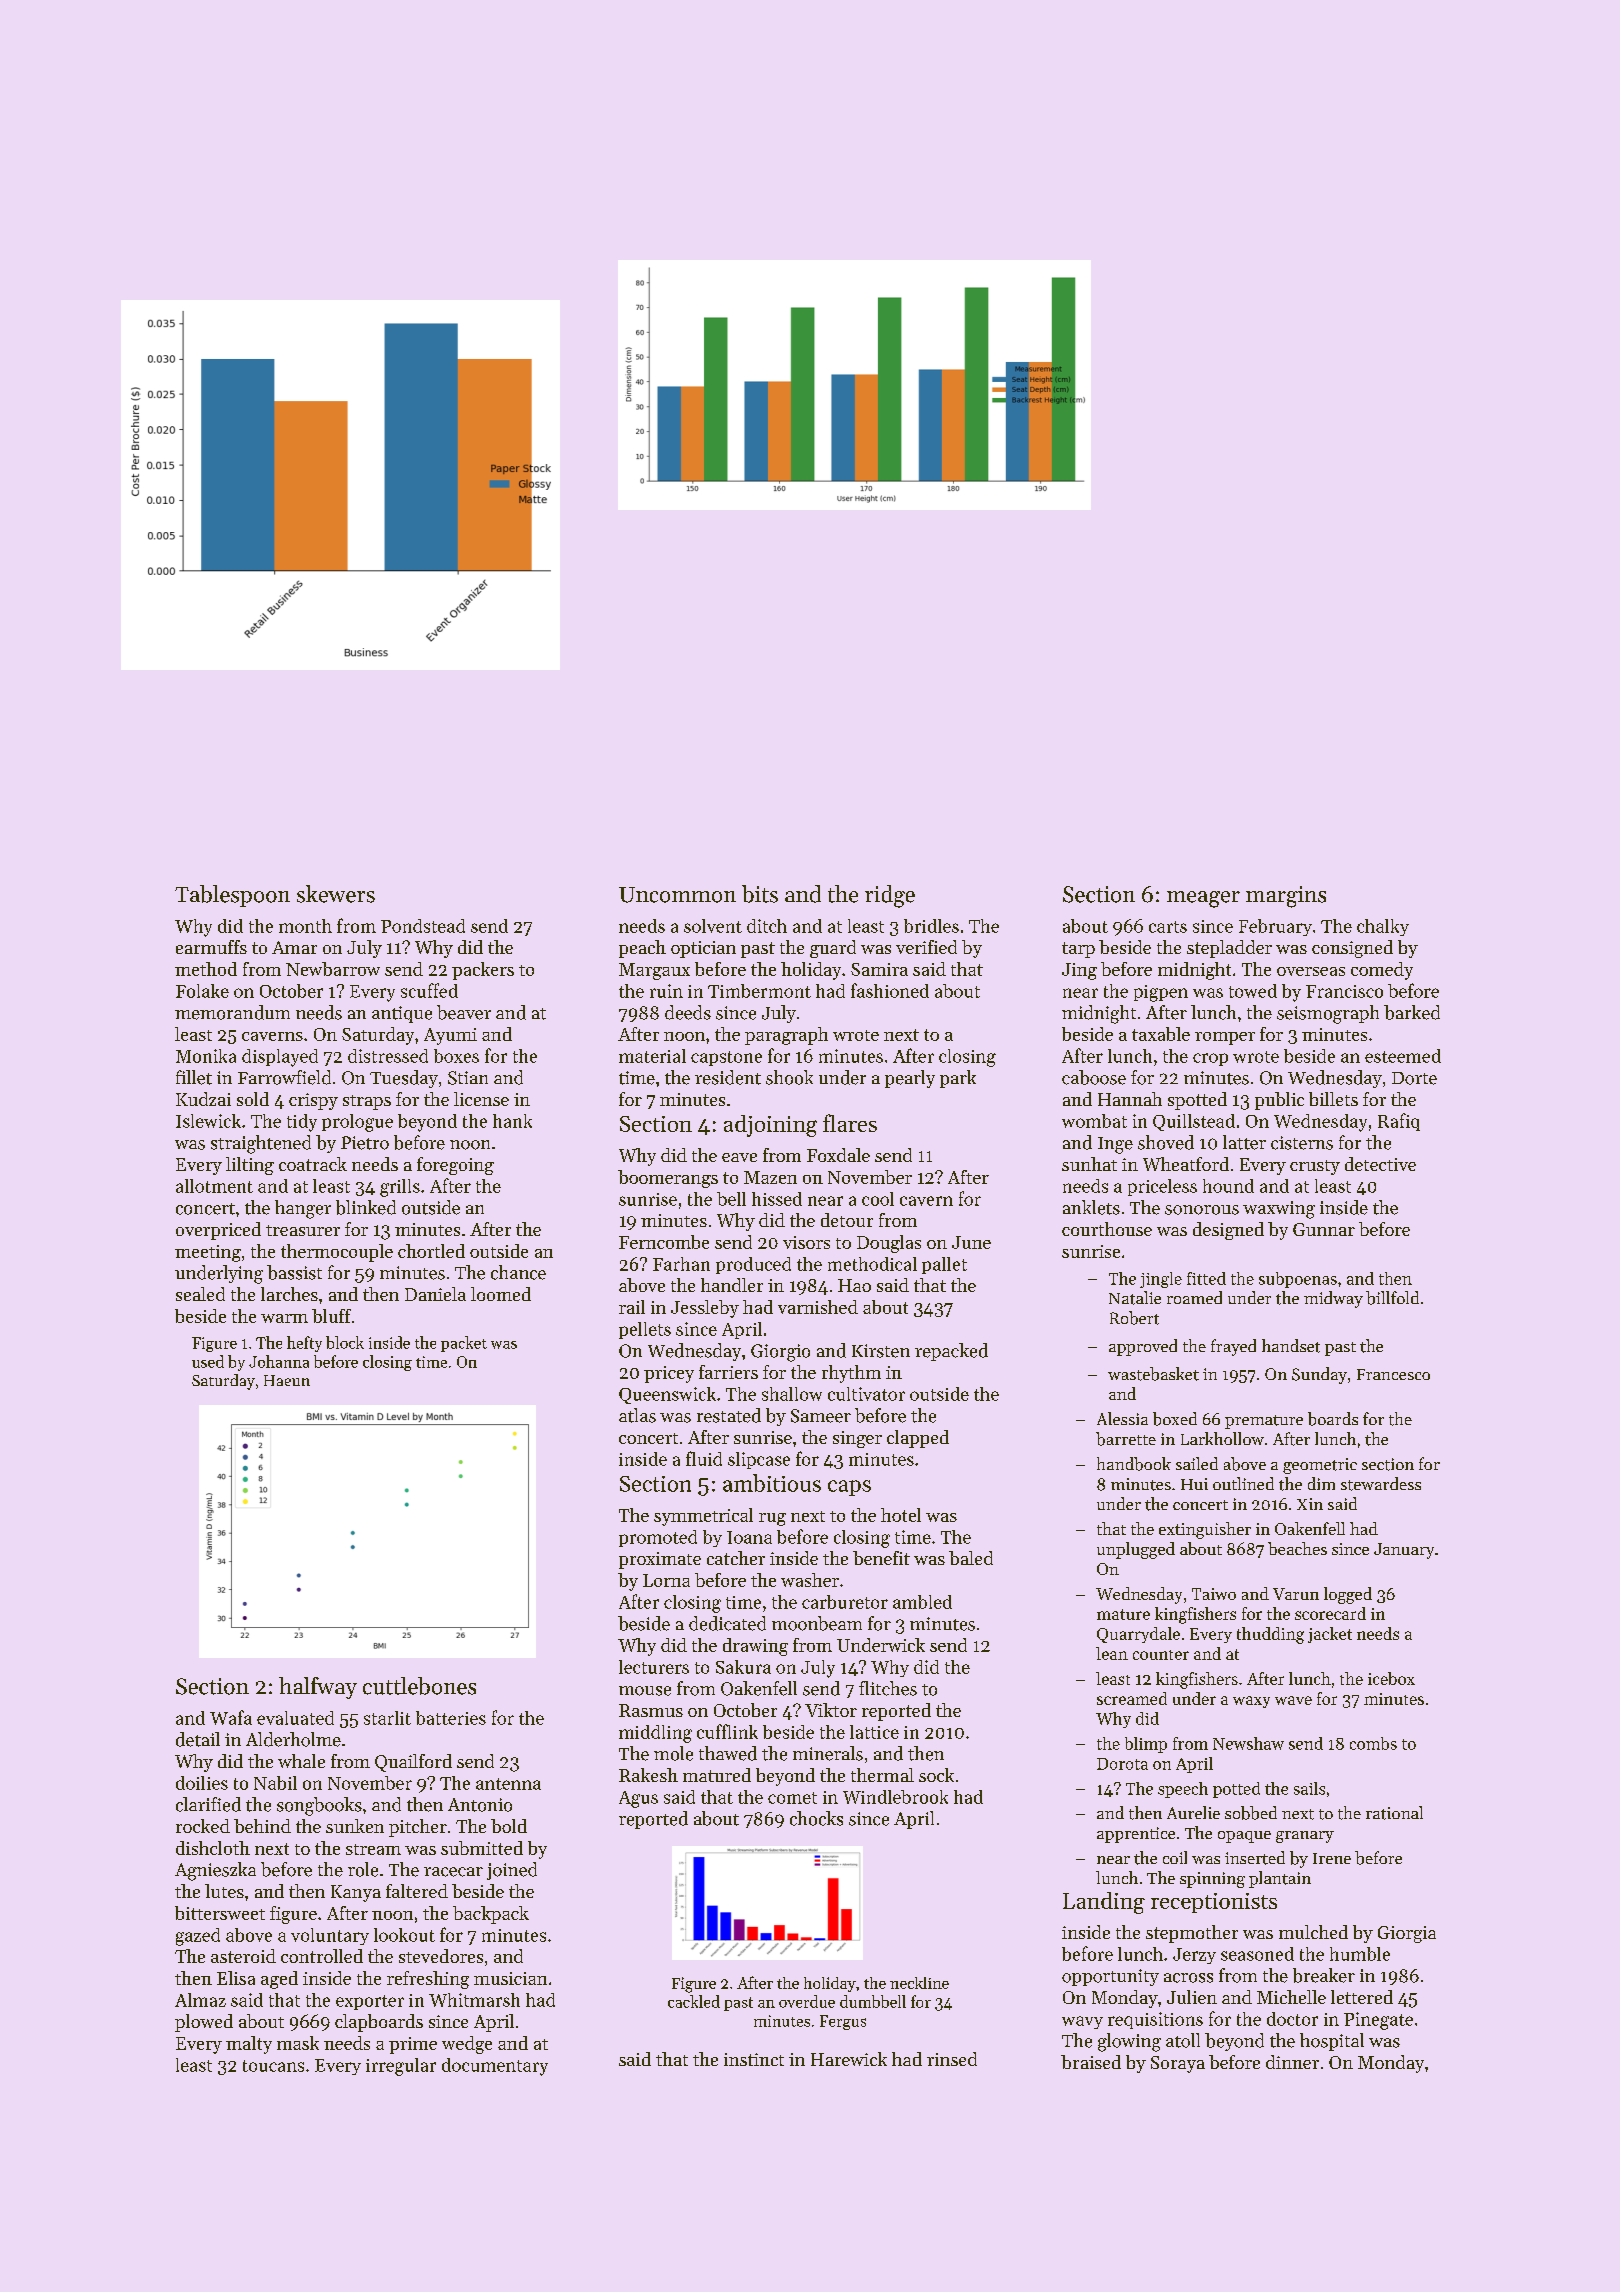 The width and height of the page is (1620, 2292). What do you see at coordinates (455, 1166) in the page?
I see `foregoing` at bounding box center [455, 1166].
